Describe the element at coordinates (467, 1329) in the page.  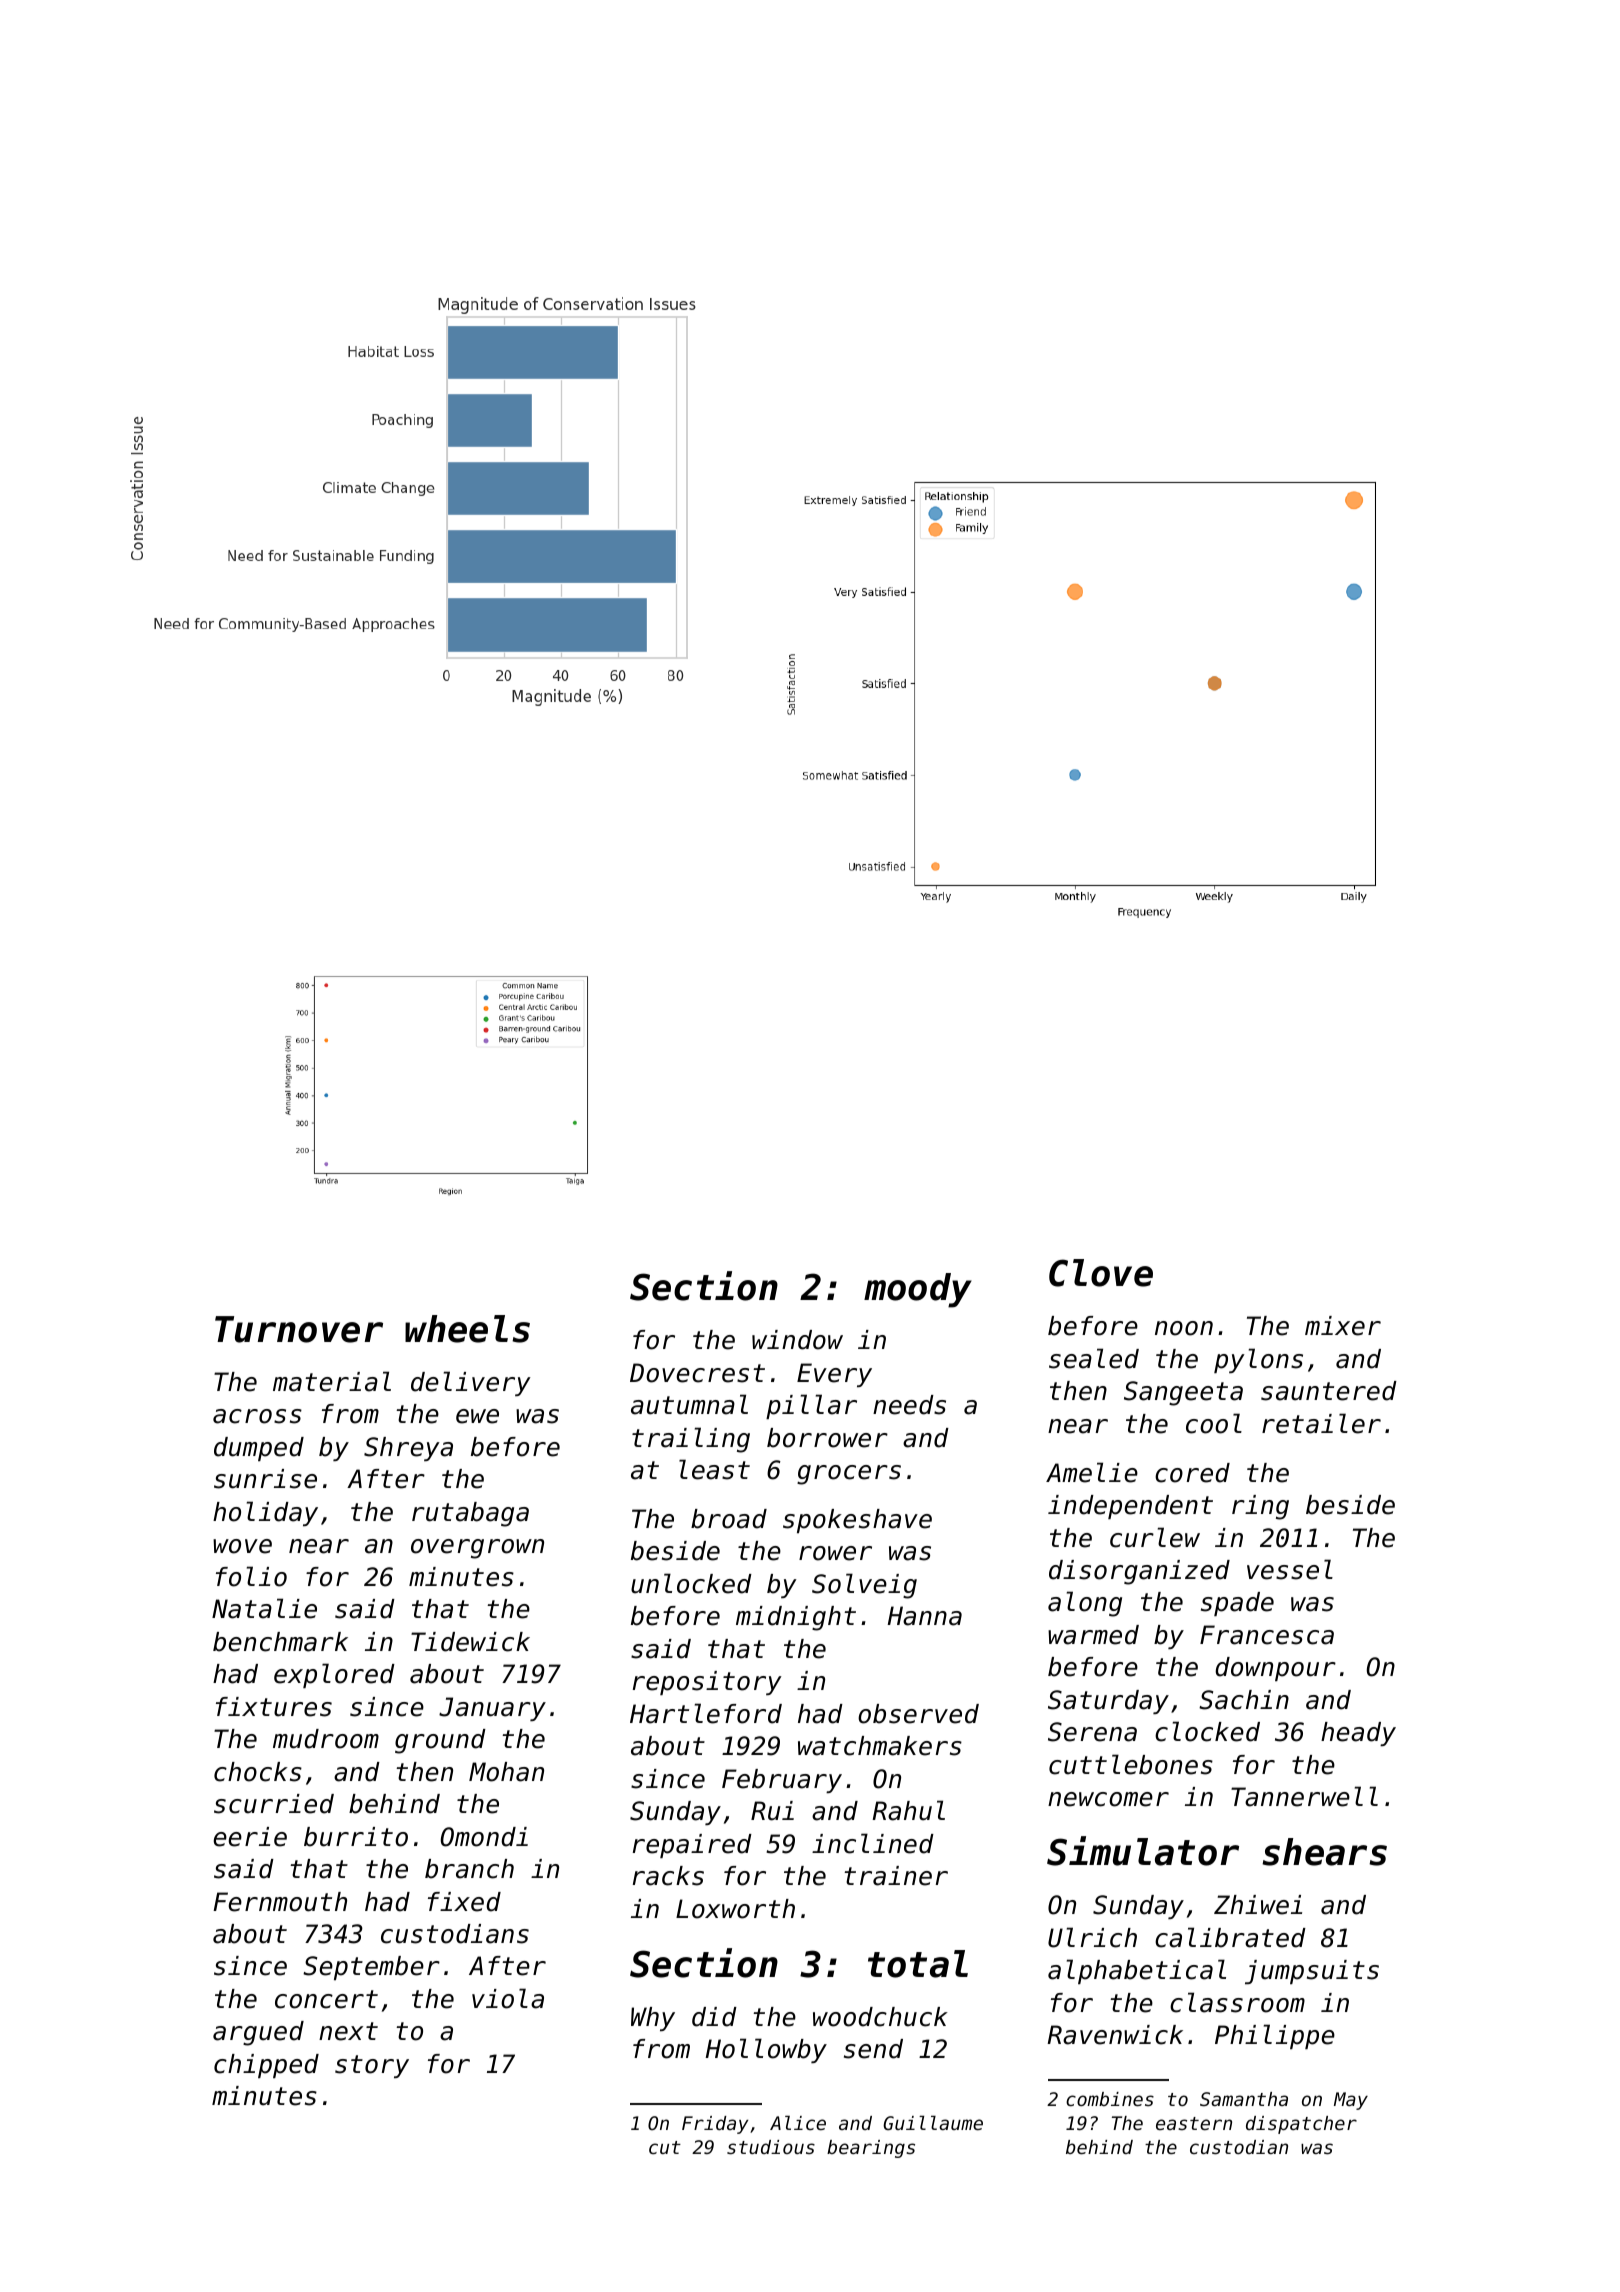
I see `wheels` at that location.
